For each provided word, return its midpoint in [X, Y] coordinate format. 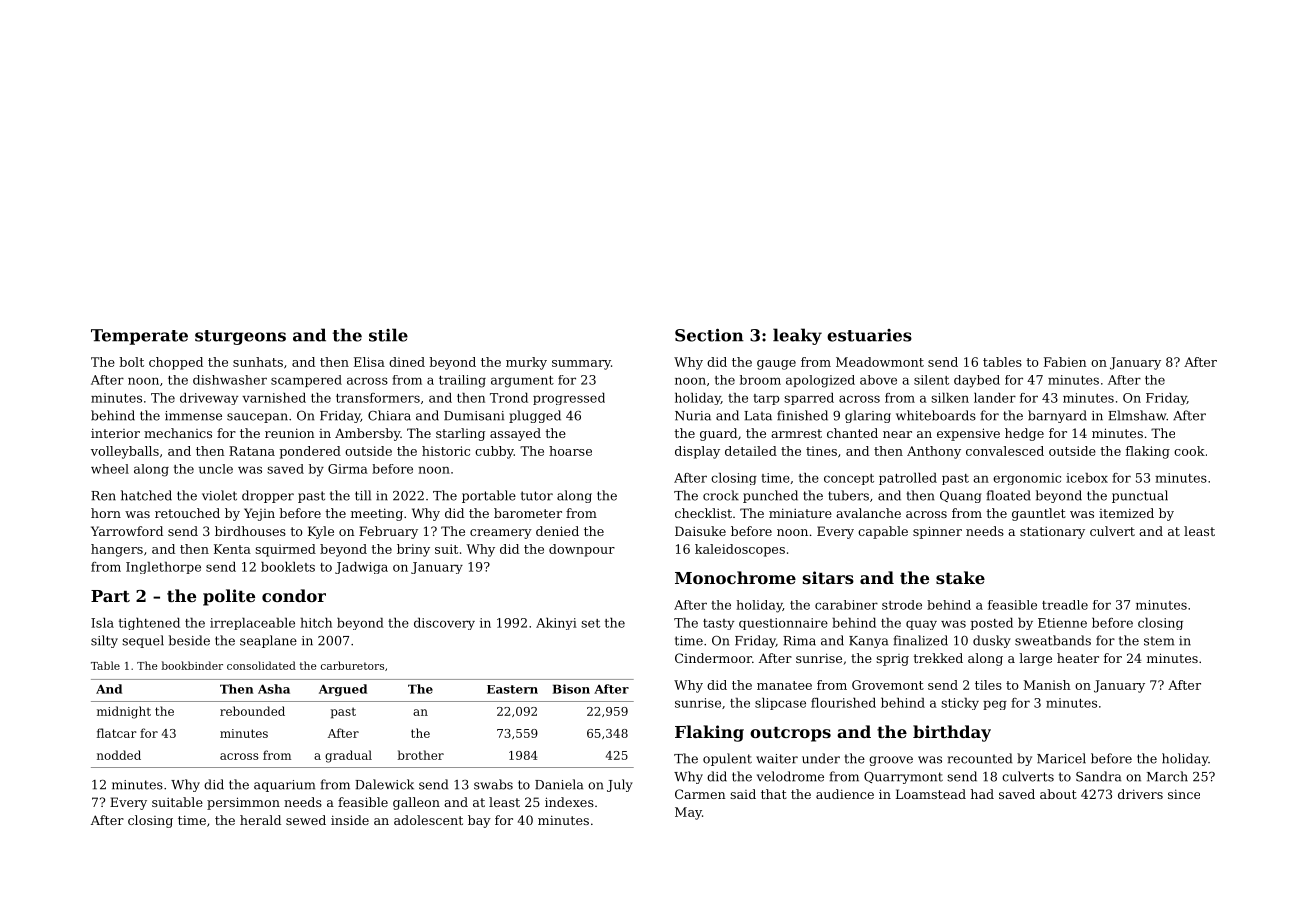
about [1058, 794]
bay [479, 821]
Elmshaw [1137, 415]
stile [388, 335]
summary [581, 365]
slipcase [780, 704]
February [388, 532]
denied [557, 531]
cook [1189, 451]
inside [350, 820]
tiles [988, 685]
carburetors [352, 665]
